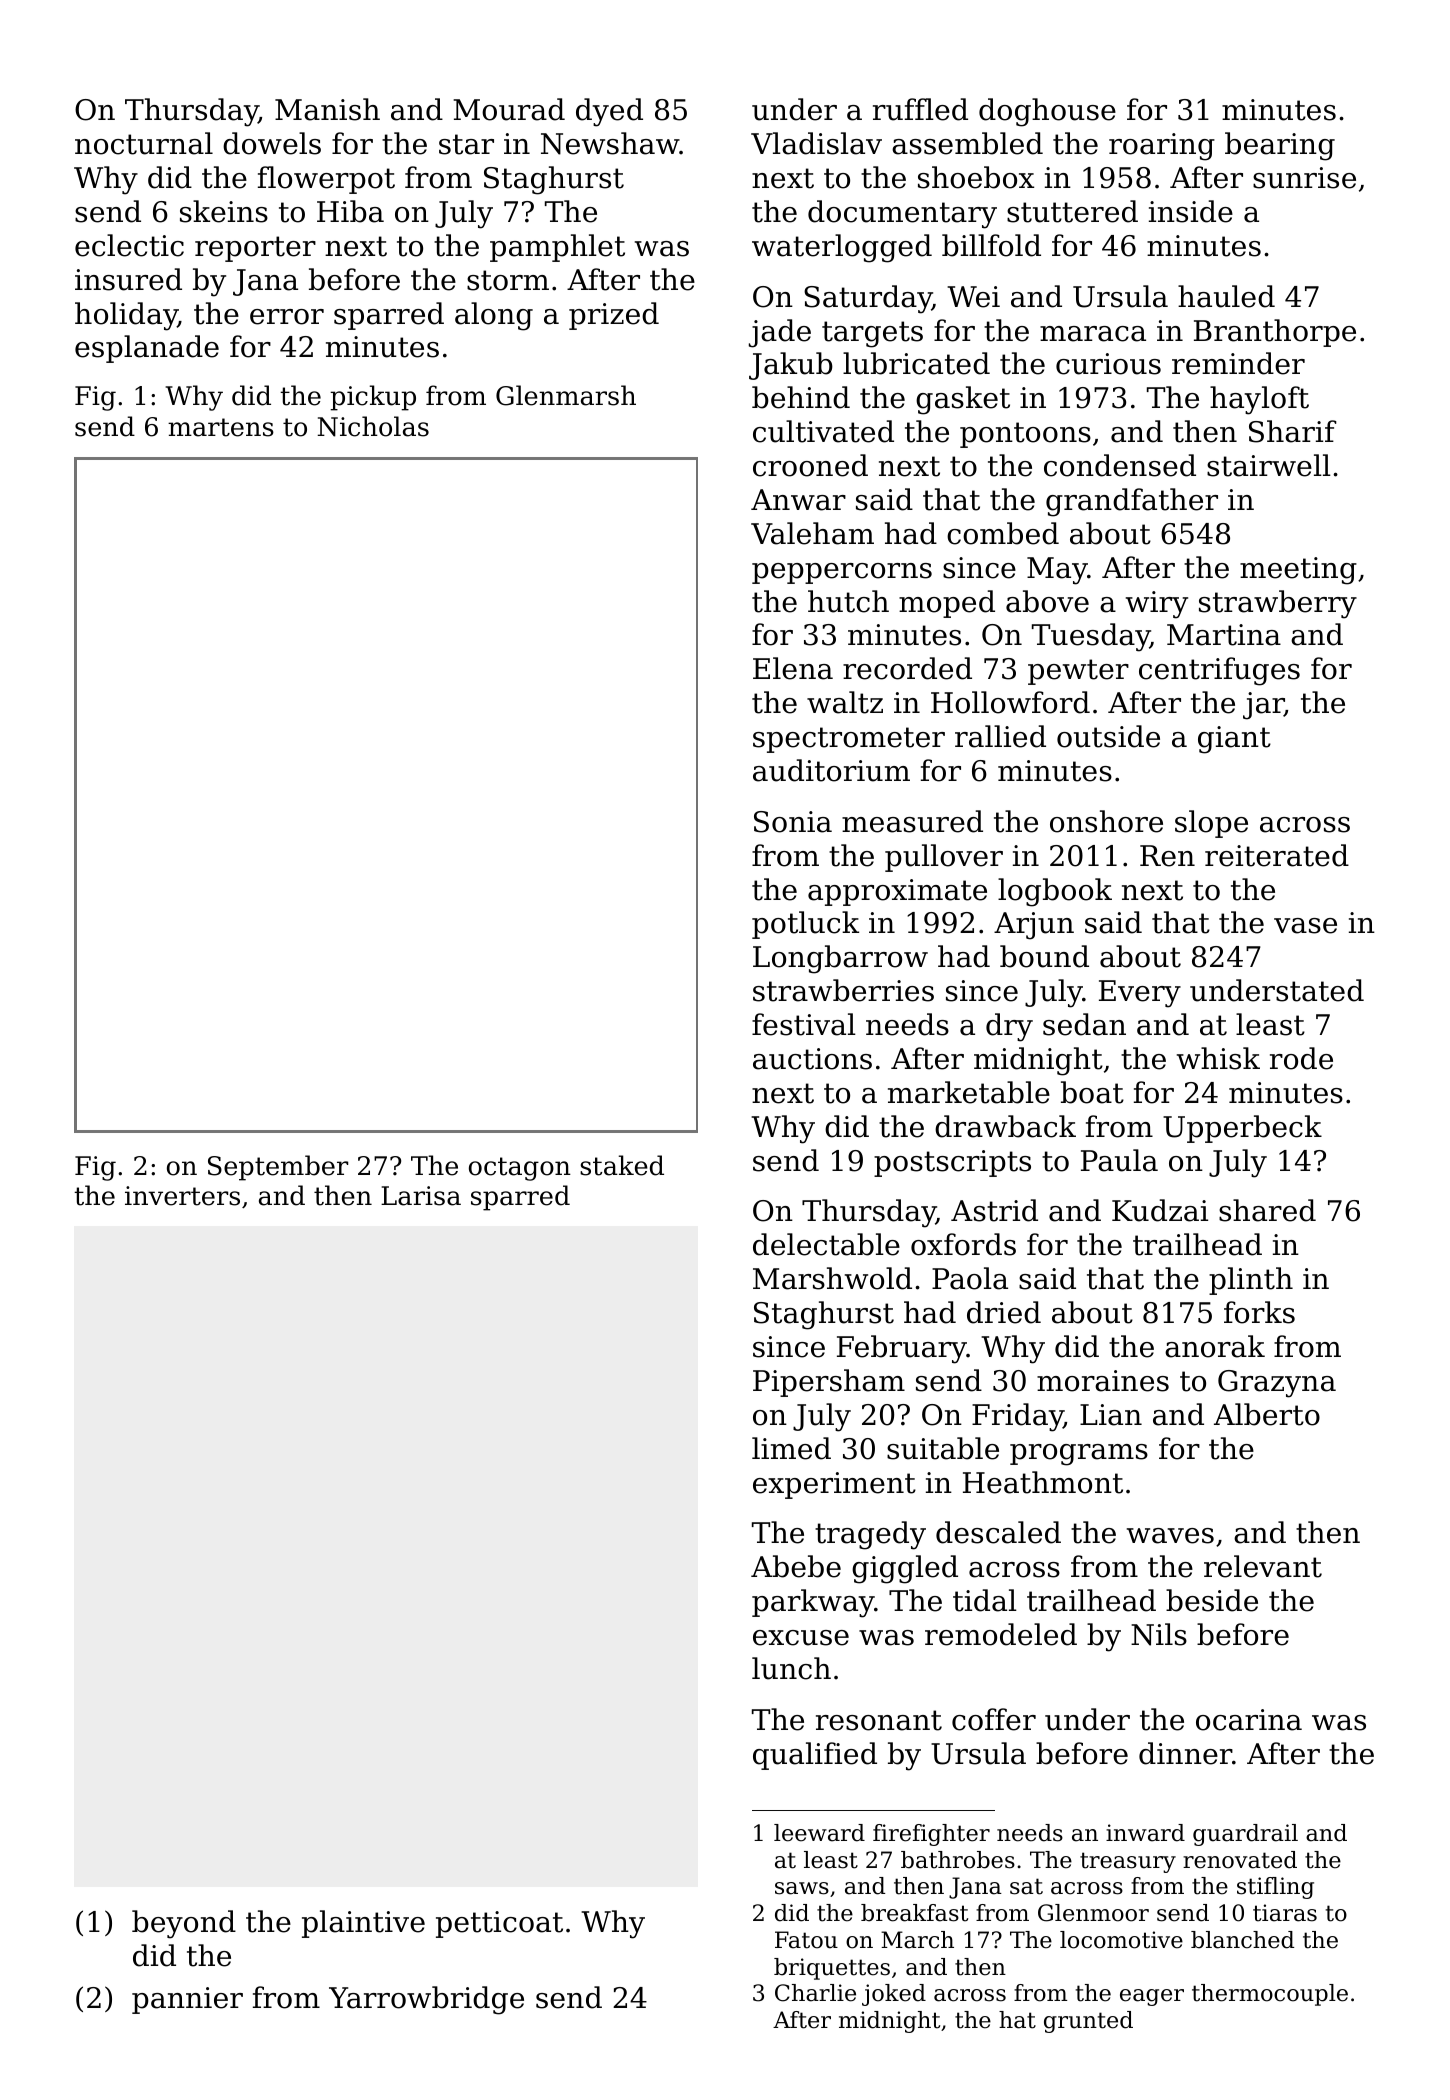  Describe the element at coordinates (1280, 146) in the screenshot. I see `bearing` at that location.
